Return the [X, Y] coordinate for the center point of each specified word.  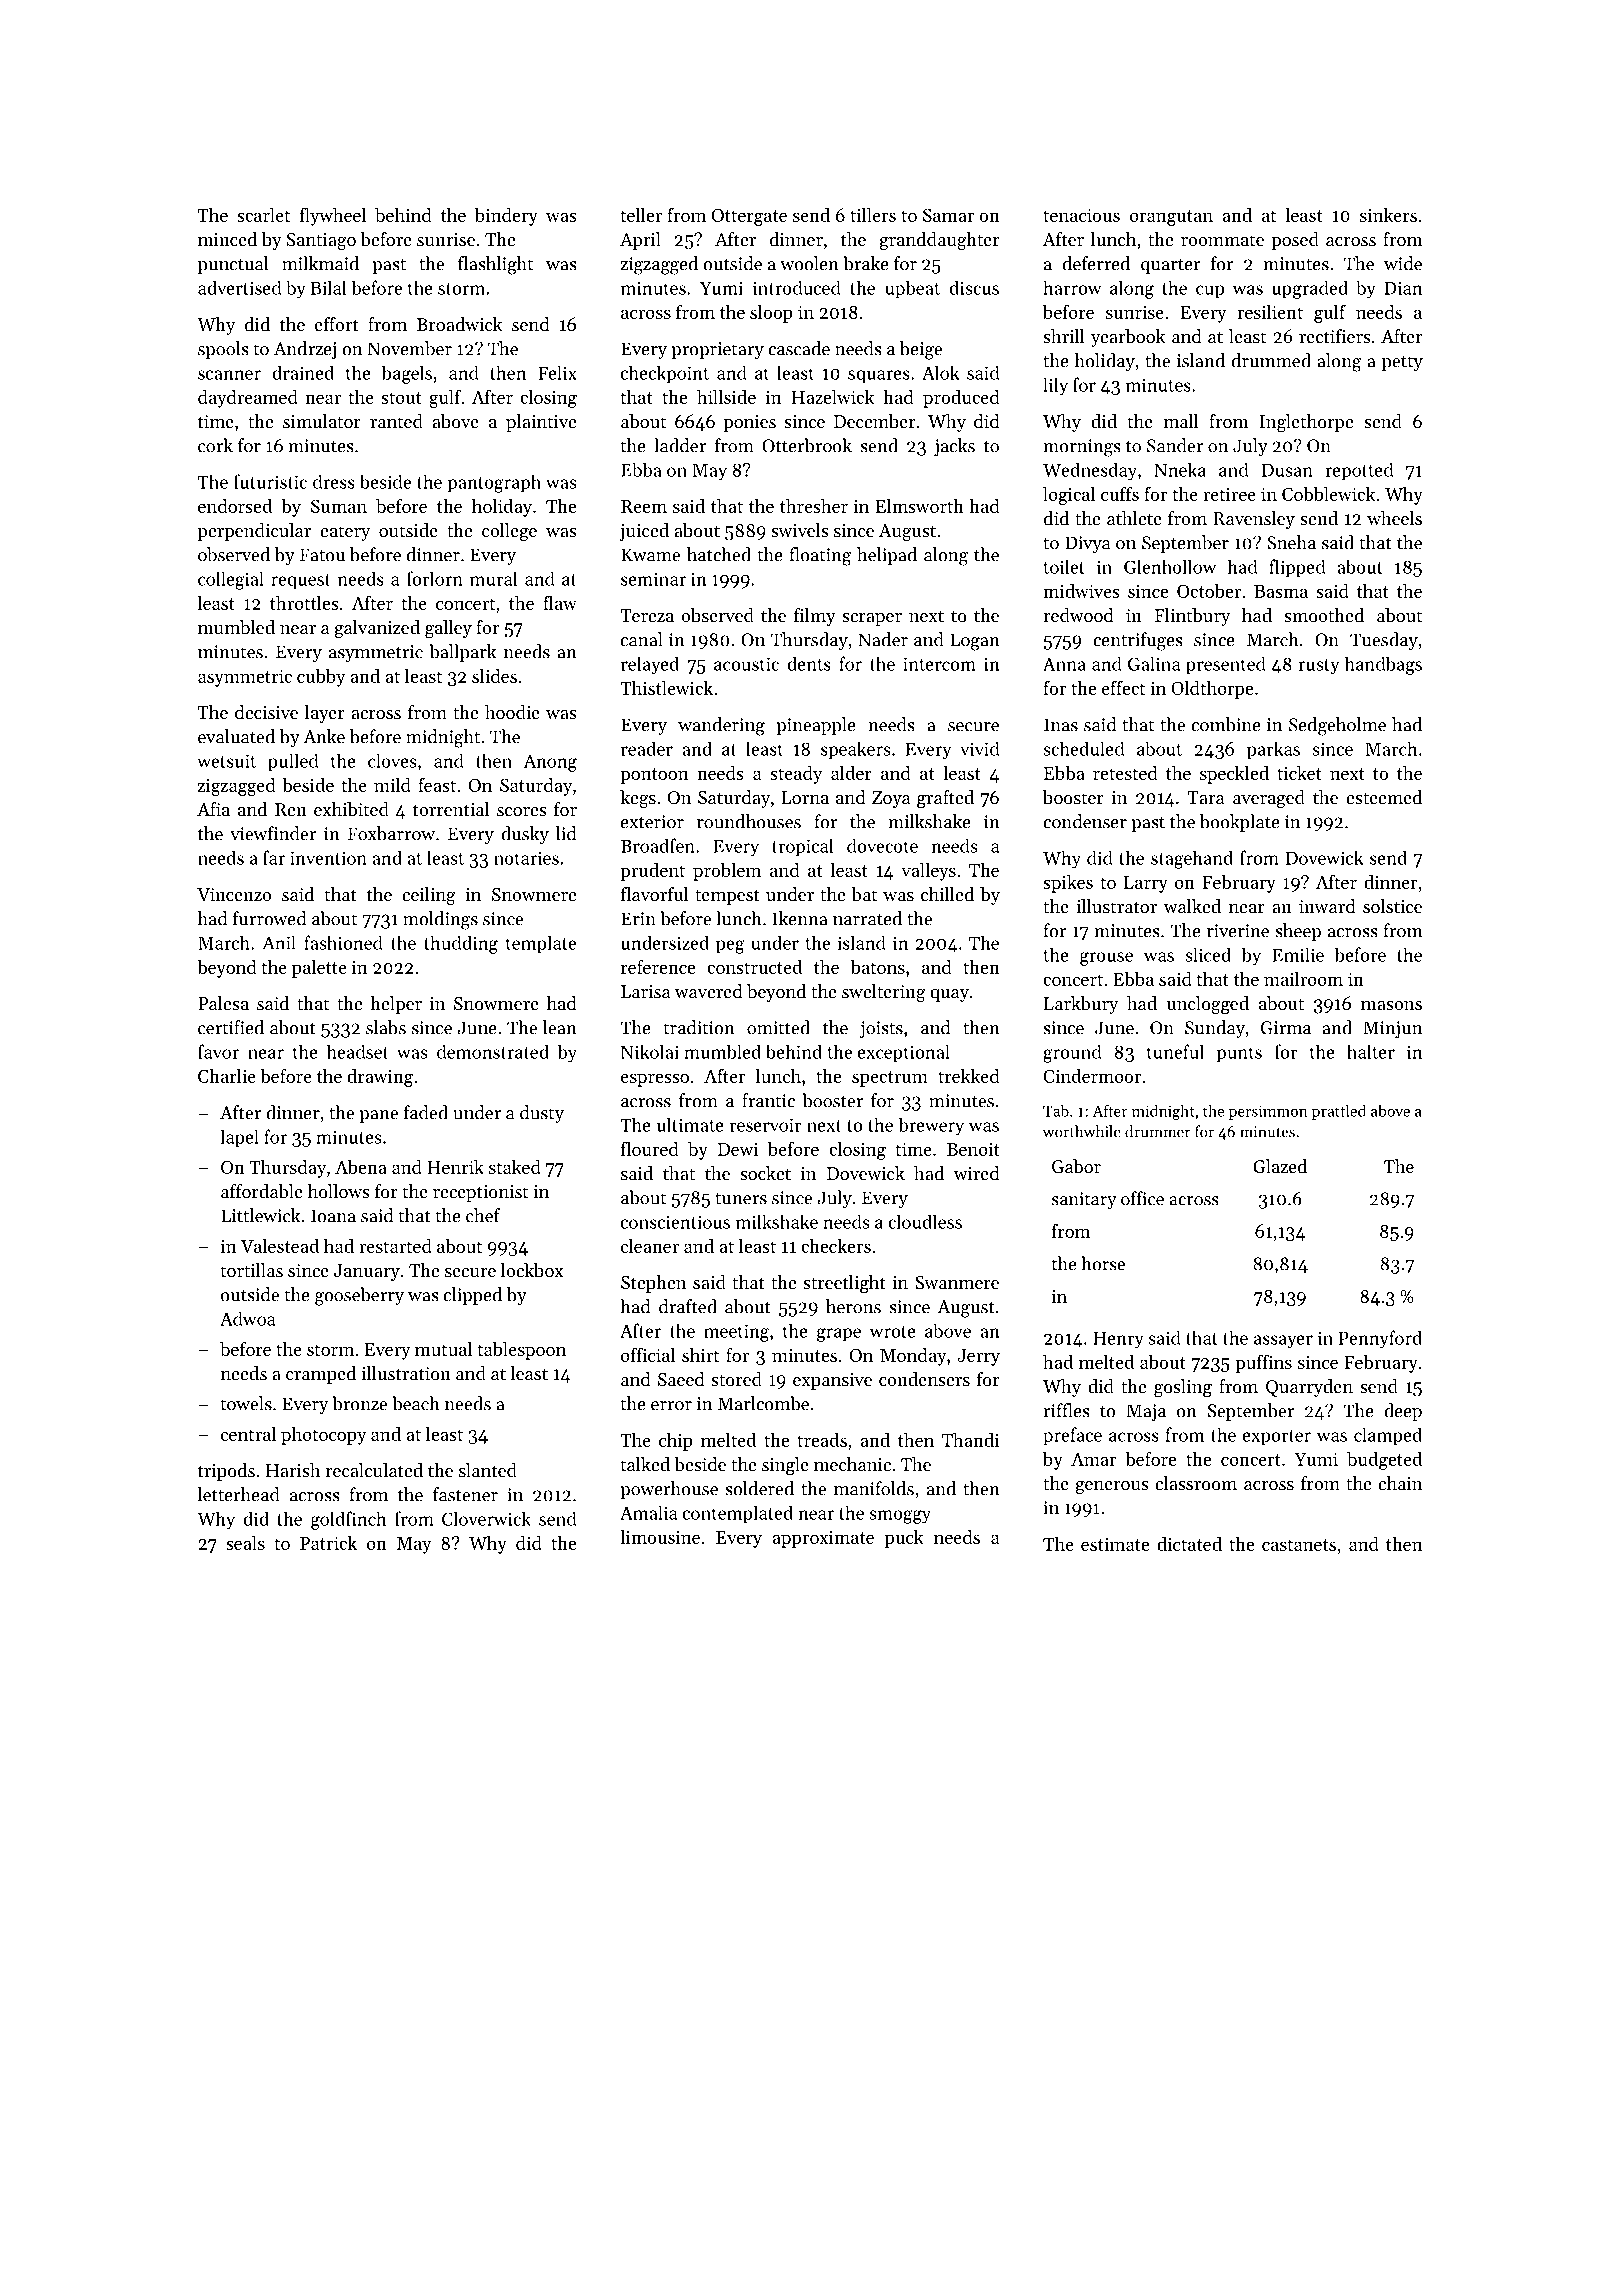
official [648, 1354]
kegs [638, 799]
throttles [304, 603]
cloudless [925, 1221]
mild [392, 785]
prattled [1339, 1112]
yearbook [1128, 338]
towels [246, 1403]
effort [337, 324]
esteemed [1384, 797]
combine [1226, 724]
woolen [809, 263]
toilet [1064, 566]
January [367, 1272]
